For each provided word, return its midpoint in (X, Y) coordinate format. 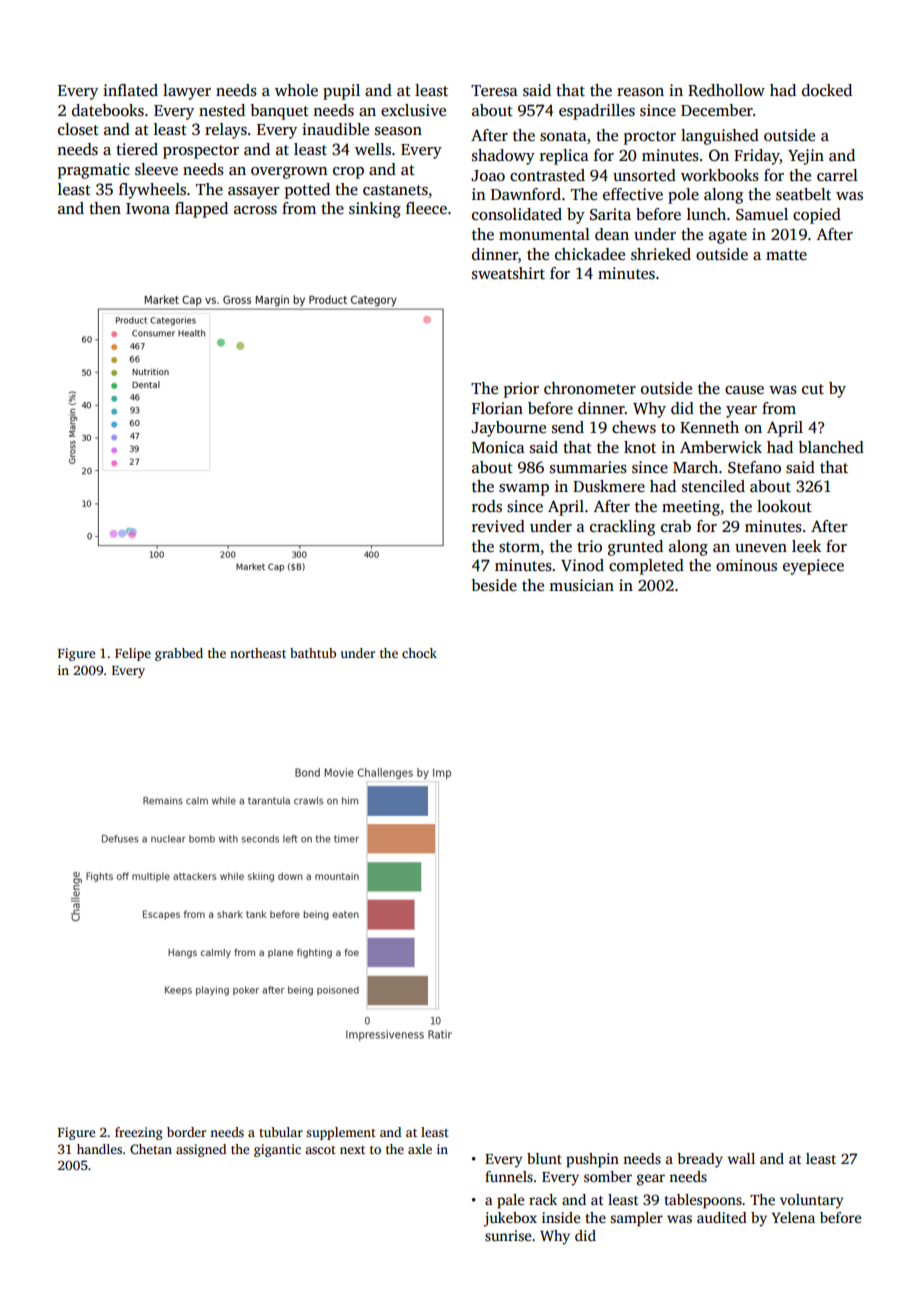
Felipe (133, 654)
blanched (831, 447)
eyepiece (813, 567)
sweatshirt (508, 273)
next (352, 1150)
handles (99, 1149)
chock (419, 653)
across (255, 210)
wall (741, 1158)
